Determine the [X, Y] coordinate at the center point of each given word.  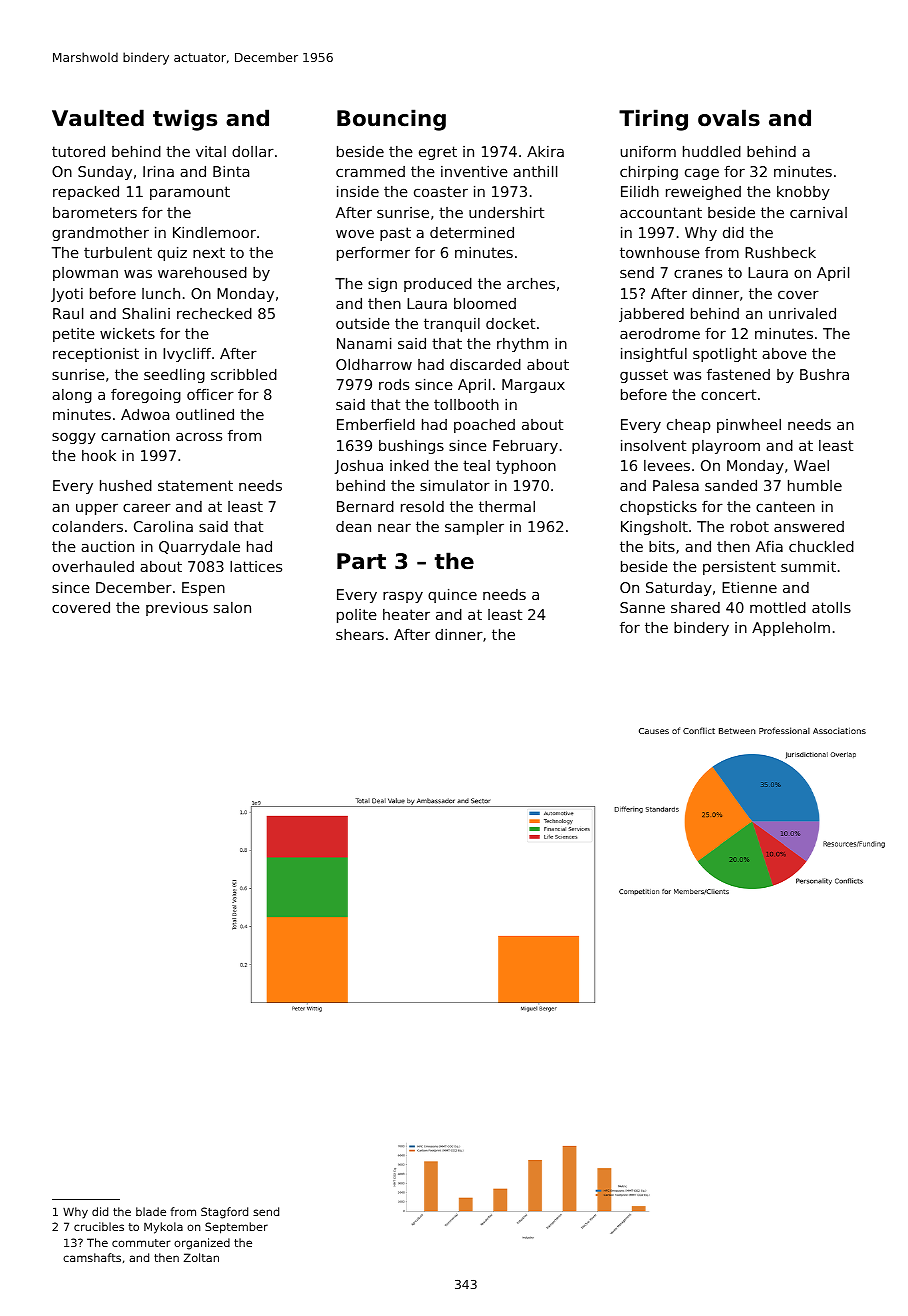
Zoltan [201, 1257]
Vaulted [98, 118]
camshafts [92, 1257]
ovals [729, 118]
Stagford [224, 1213]
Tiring [653, 120]
